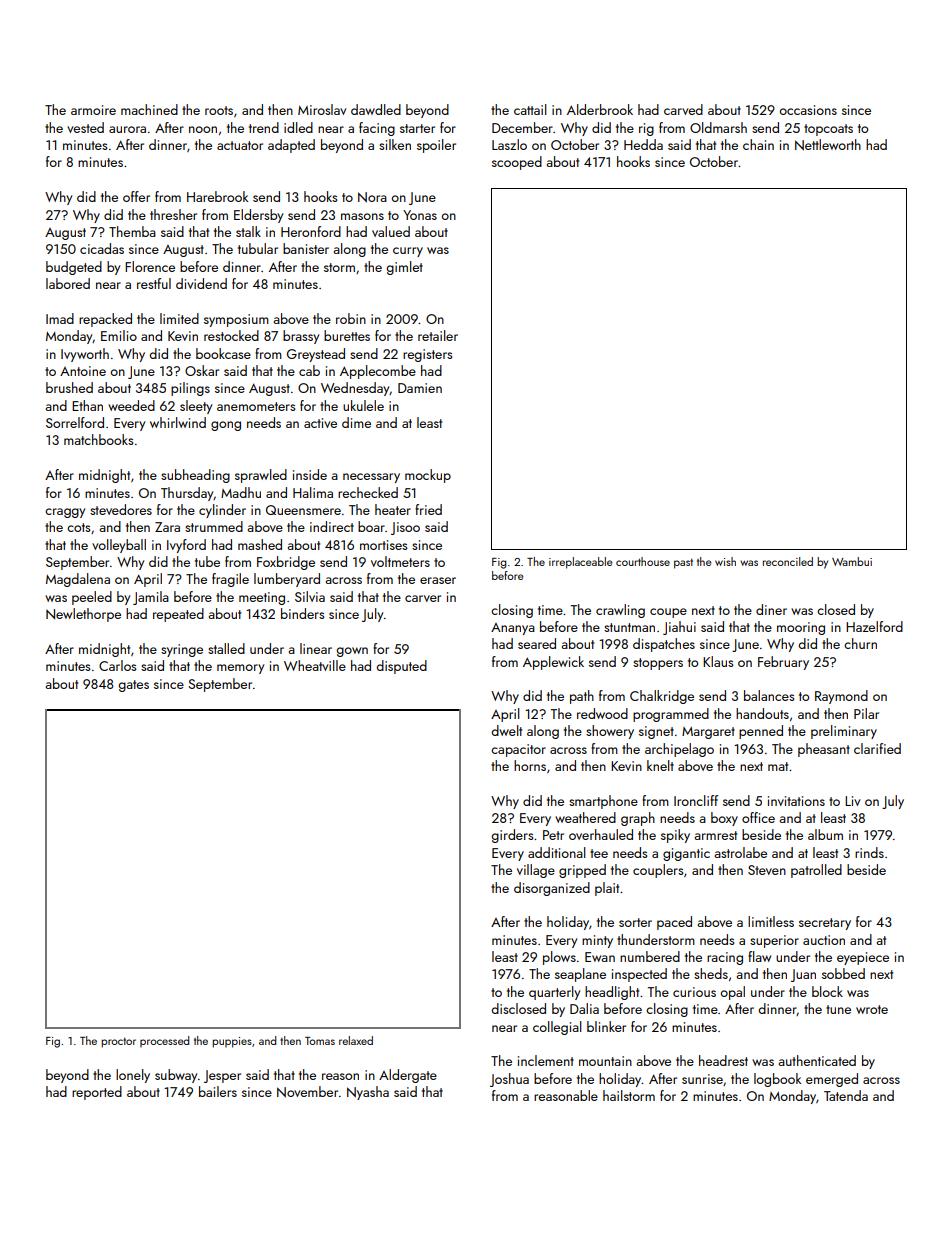 The width and height of the screenshot is (952, 1233). What do you see at coordinates (808, 110) in the screenshot?
I see `occasions` at bounding box center [808, 110].
